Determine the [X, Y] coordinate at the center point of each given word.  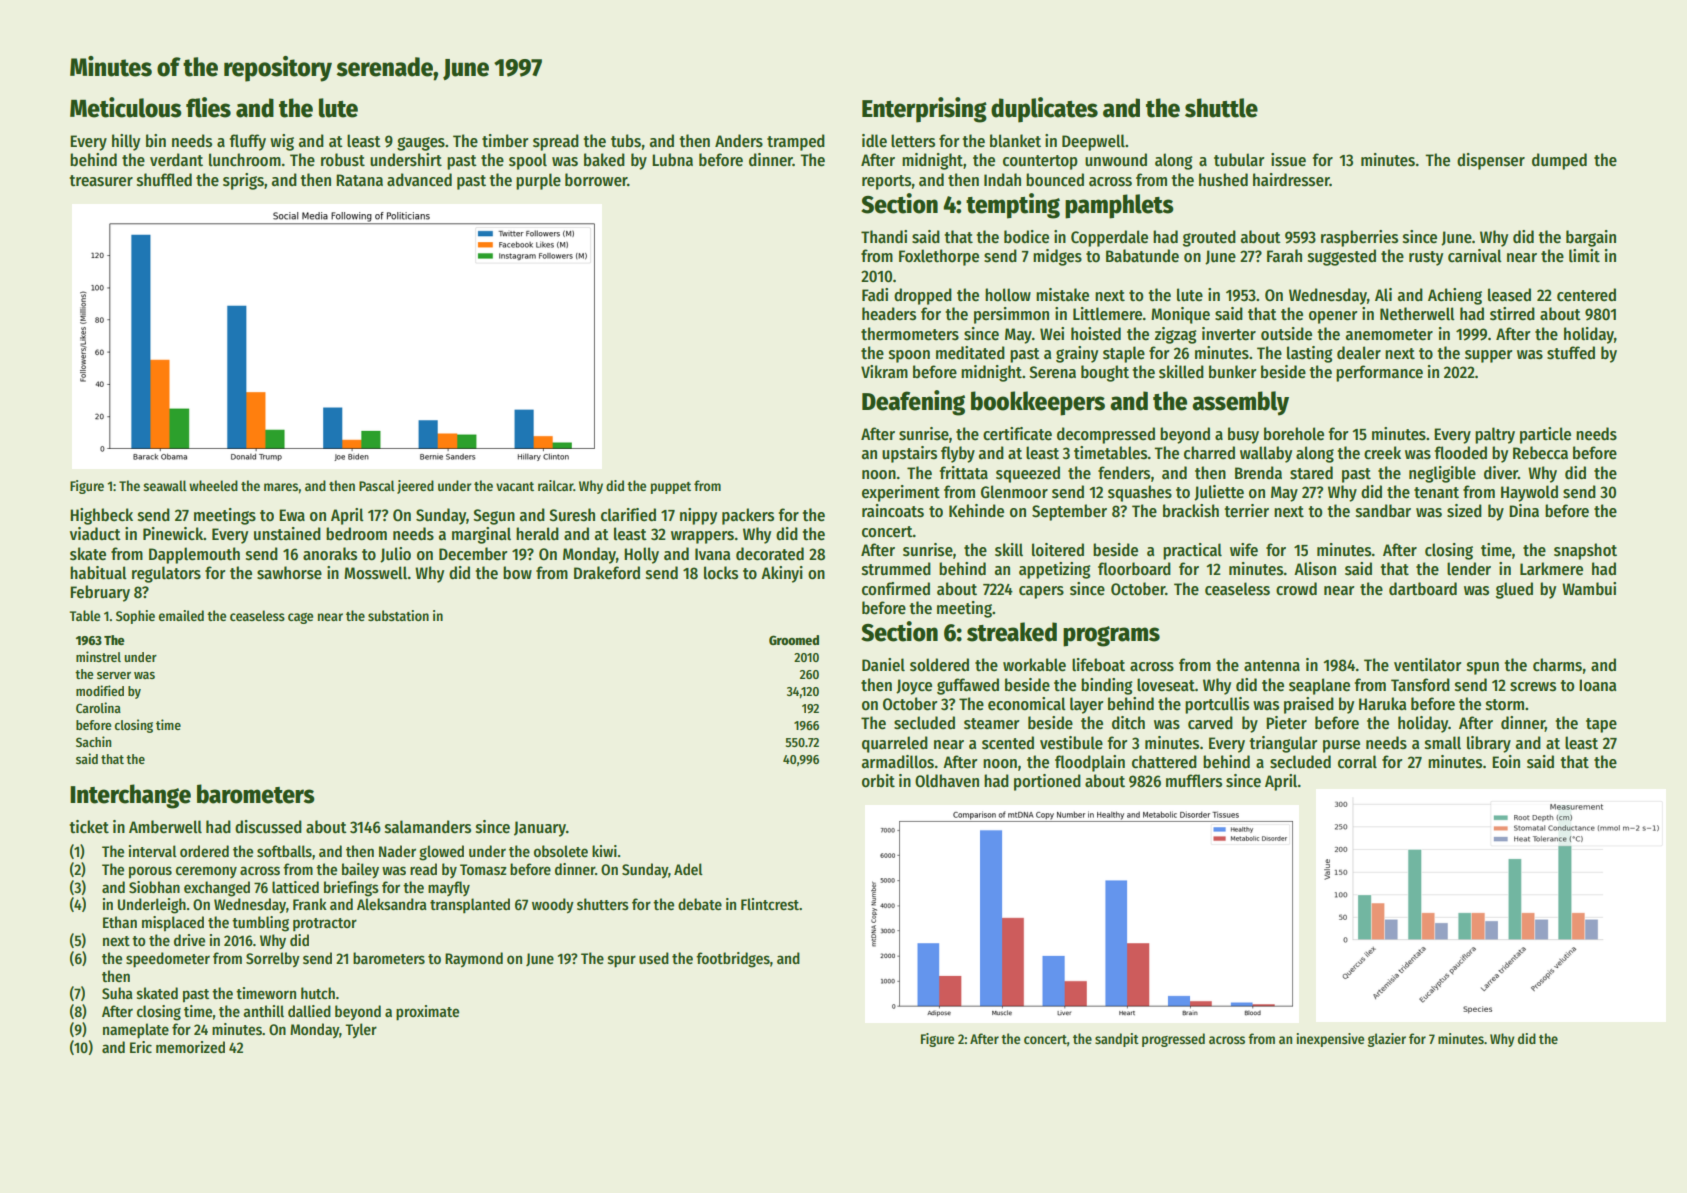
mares [281, 487]
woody [553, 905]
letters [913, 141]
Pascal [377, 485]
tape [1601, 725]
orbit [878, 781]
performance [1379, 373]
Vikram [884, 372]
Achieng [1455, 296]
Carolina [98, 707]
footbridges [733, 960]
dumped [1559, 161]
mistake [1062, 295]
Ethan [120, 922]
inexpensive [1330, 1040]
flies [208, 107]
